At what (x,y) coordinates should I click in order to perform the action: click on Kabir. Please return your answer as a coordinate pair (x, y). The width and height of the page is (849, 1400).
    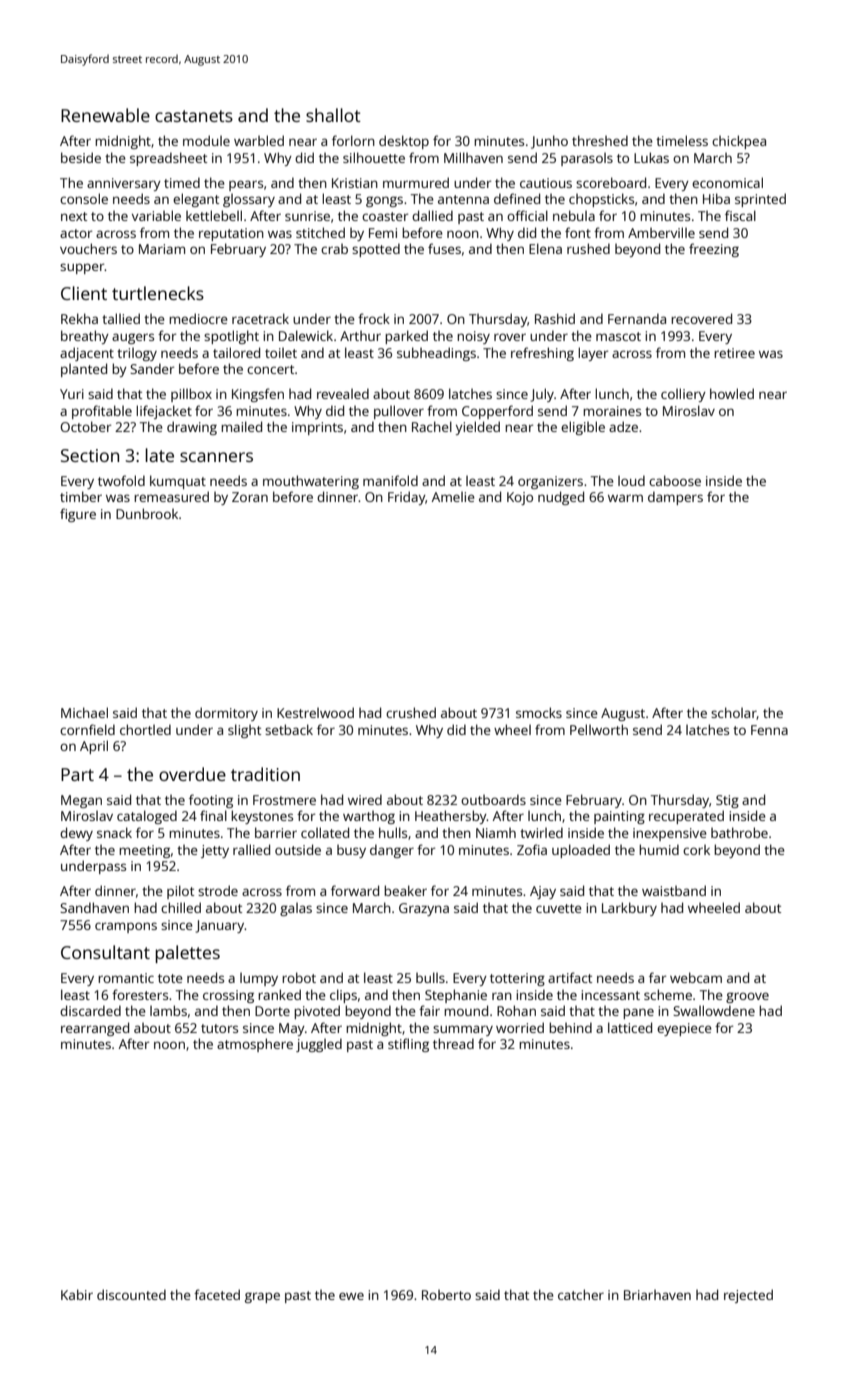
    Looking at the image, I should click on (77, 1294).
